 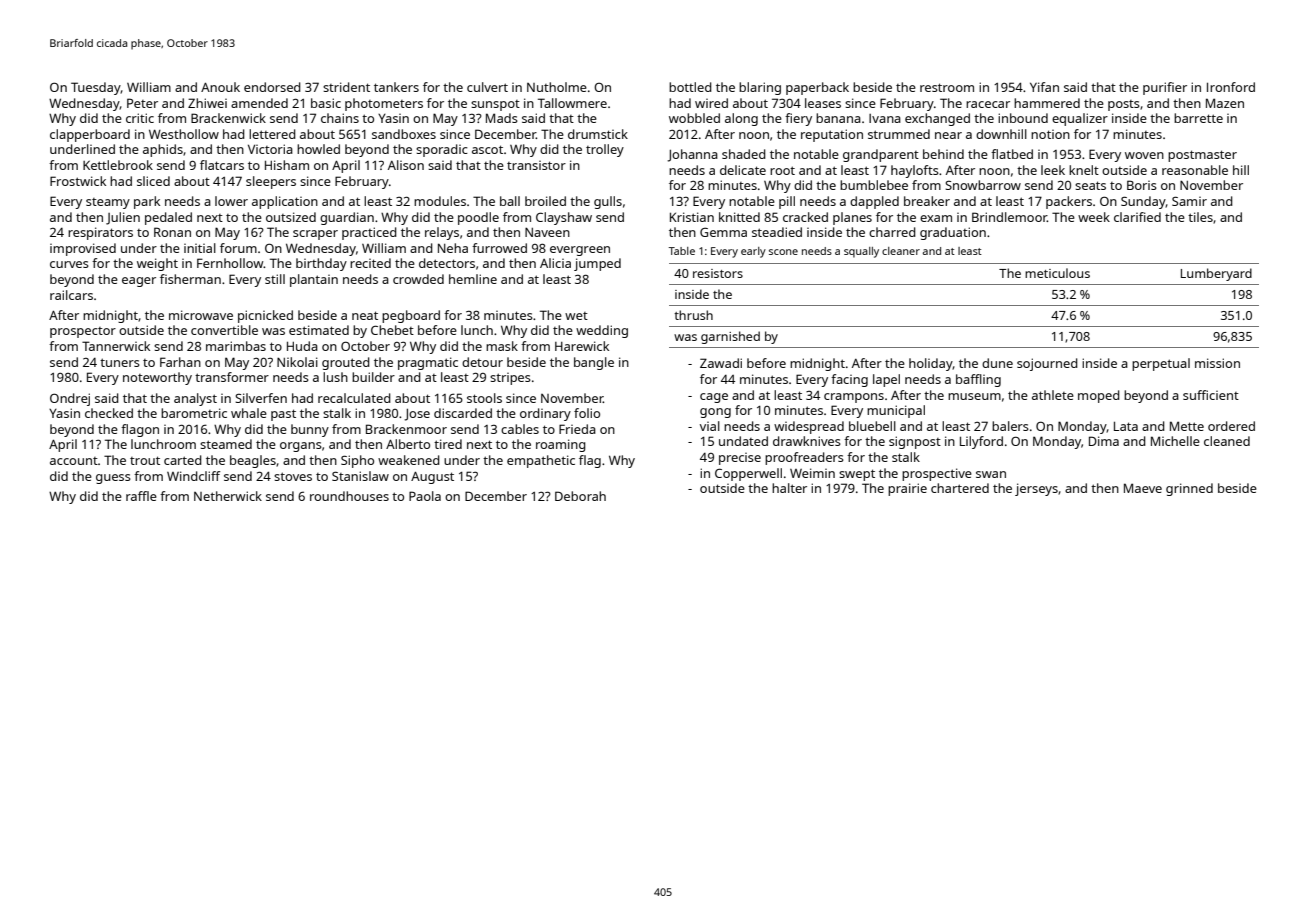 What do you see at coordinates (265, 316) in the image?
I see `picnicked` at bounding box center [265, 316].
